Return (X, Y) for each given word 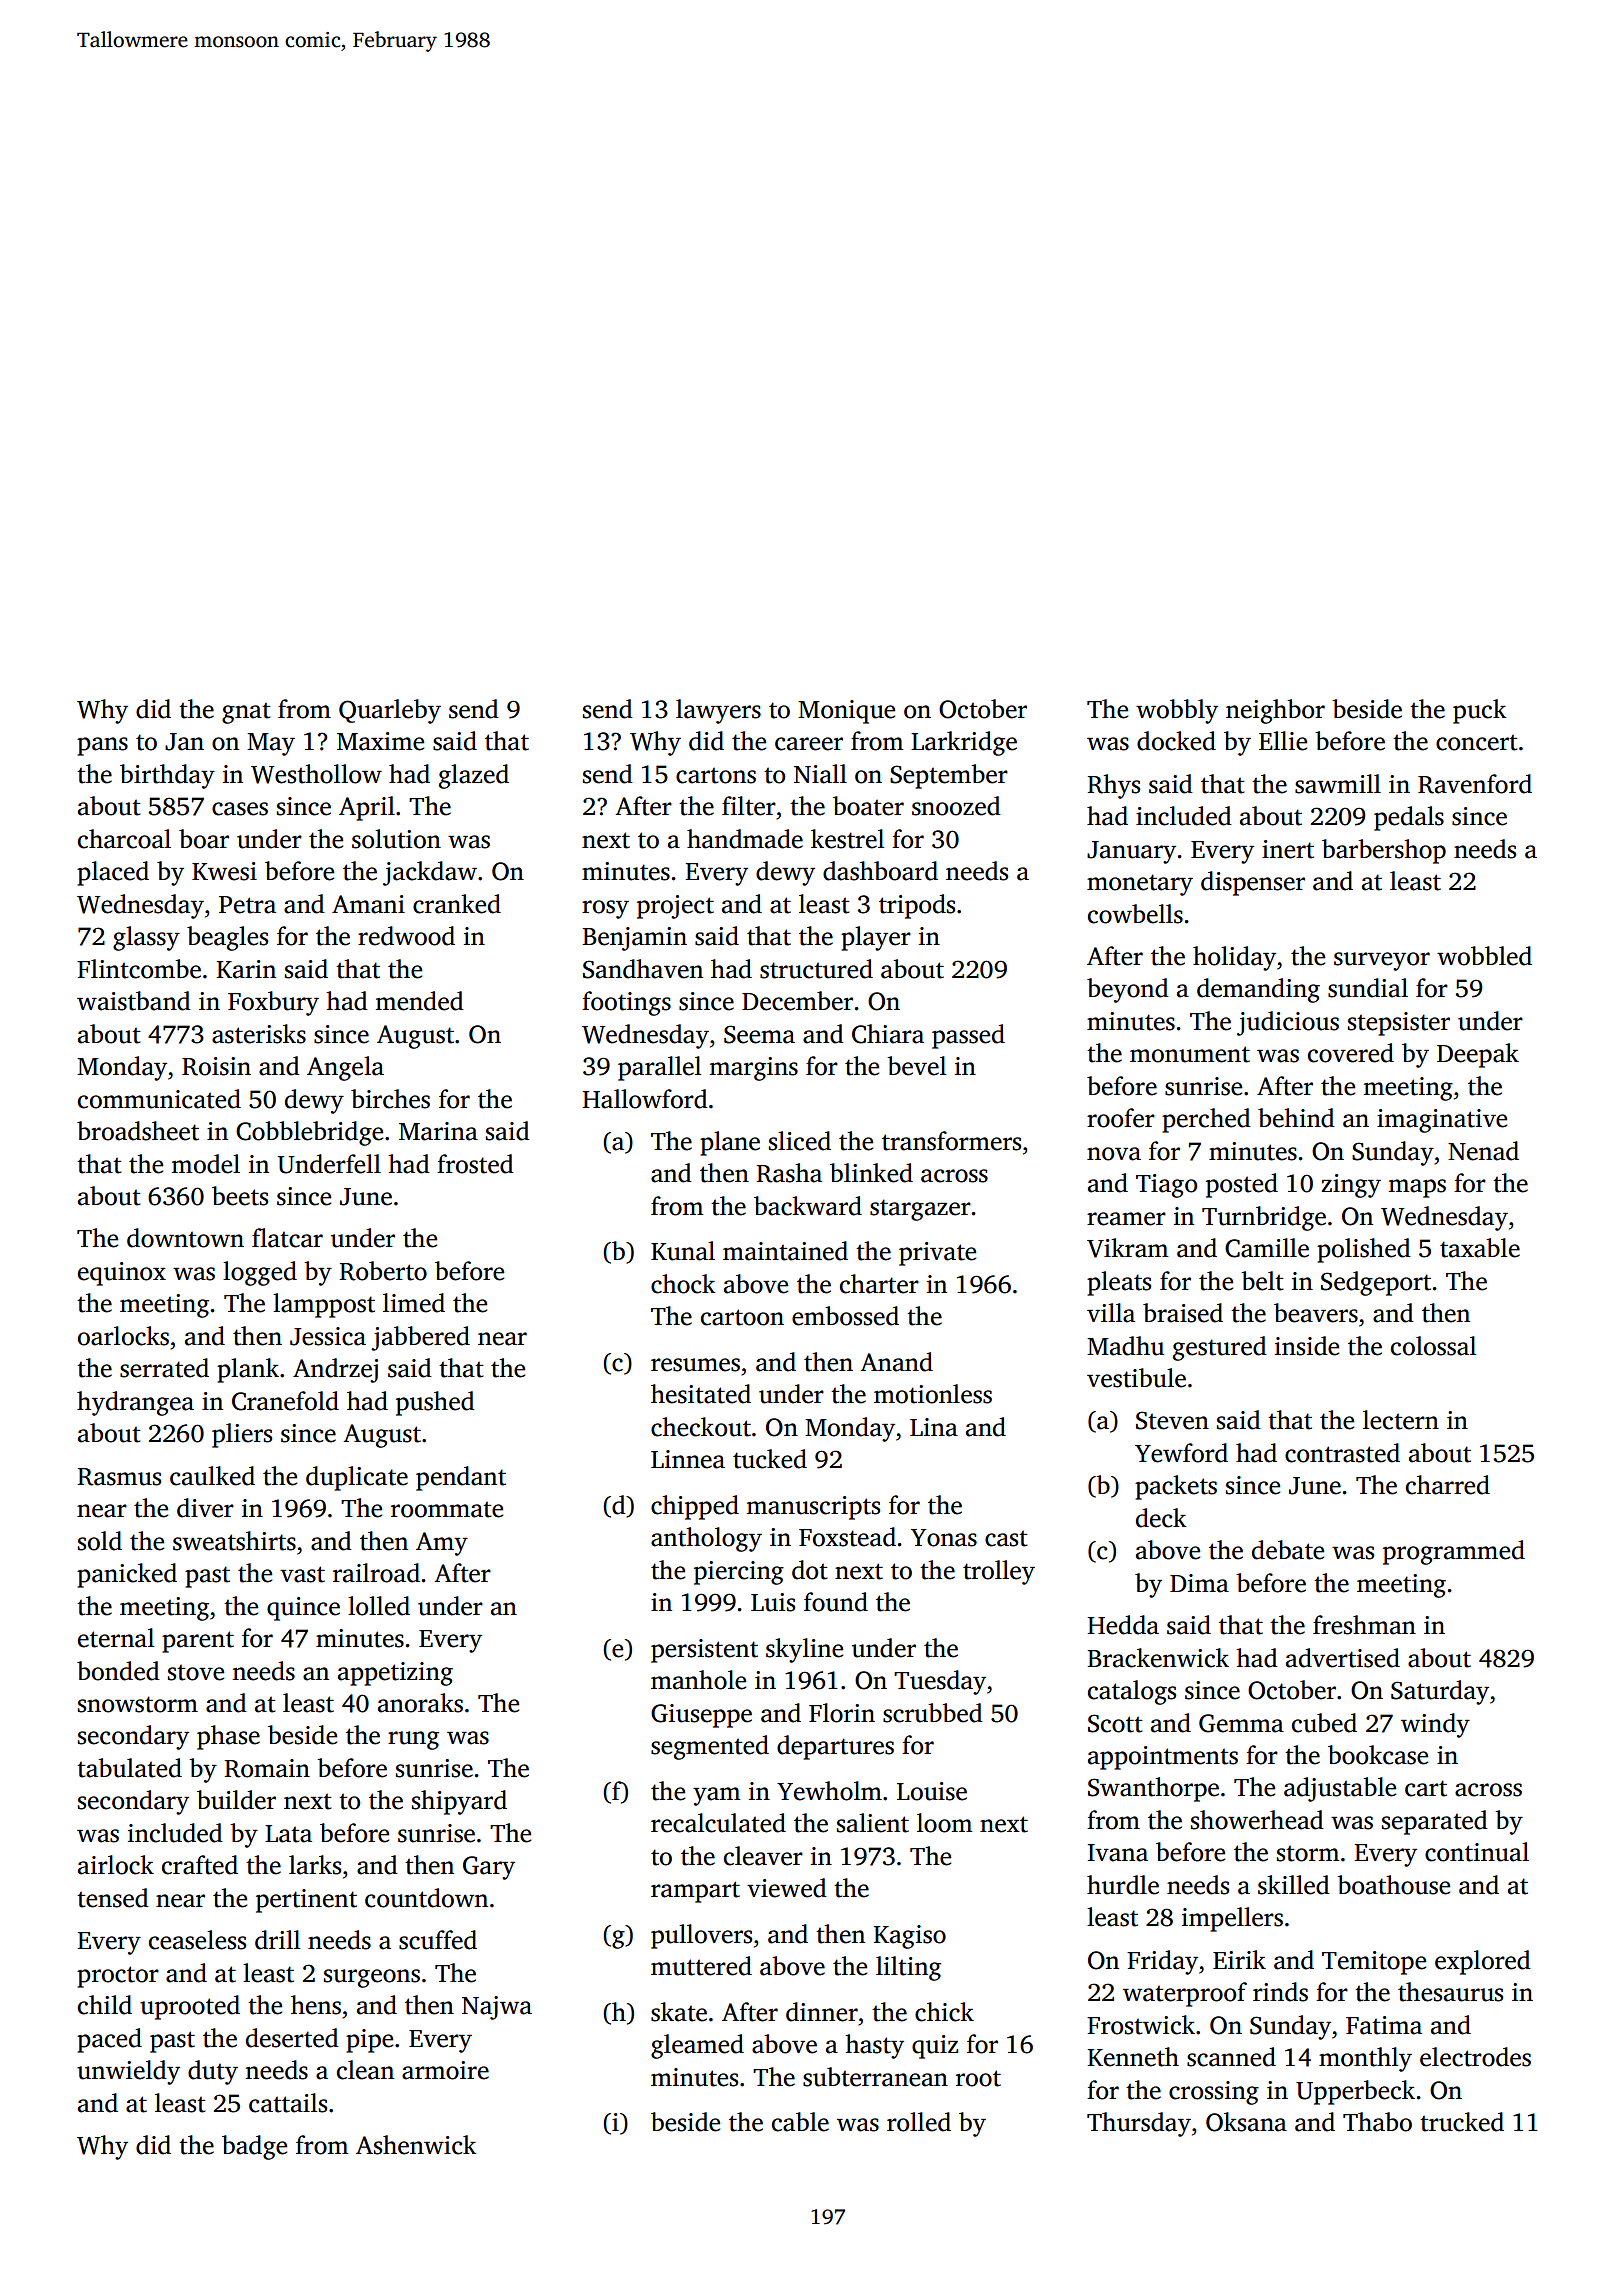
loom (945, 1823)
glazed (474, 776)
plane (730, 1143)
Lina (934, 1427)
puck (1480, 711)
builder (236, 1800)
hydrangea (135, 1403)
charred (1448, 1485)
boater (868, 806)
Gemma (1241, 1723)
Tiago (1166, 1186)
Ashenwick (416, 2145)
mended (419, 1001)
